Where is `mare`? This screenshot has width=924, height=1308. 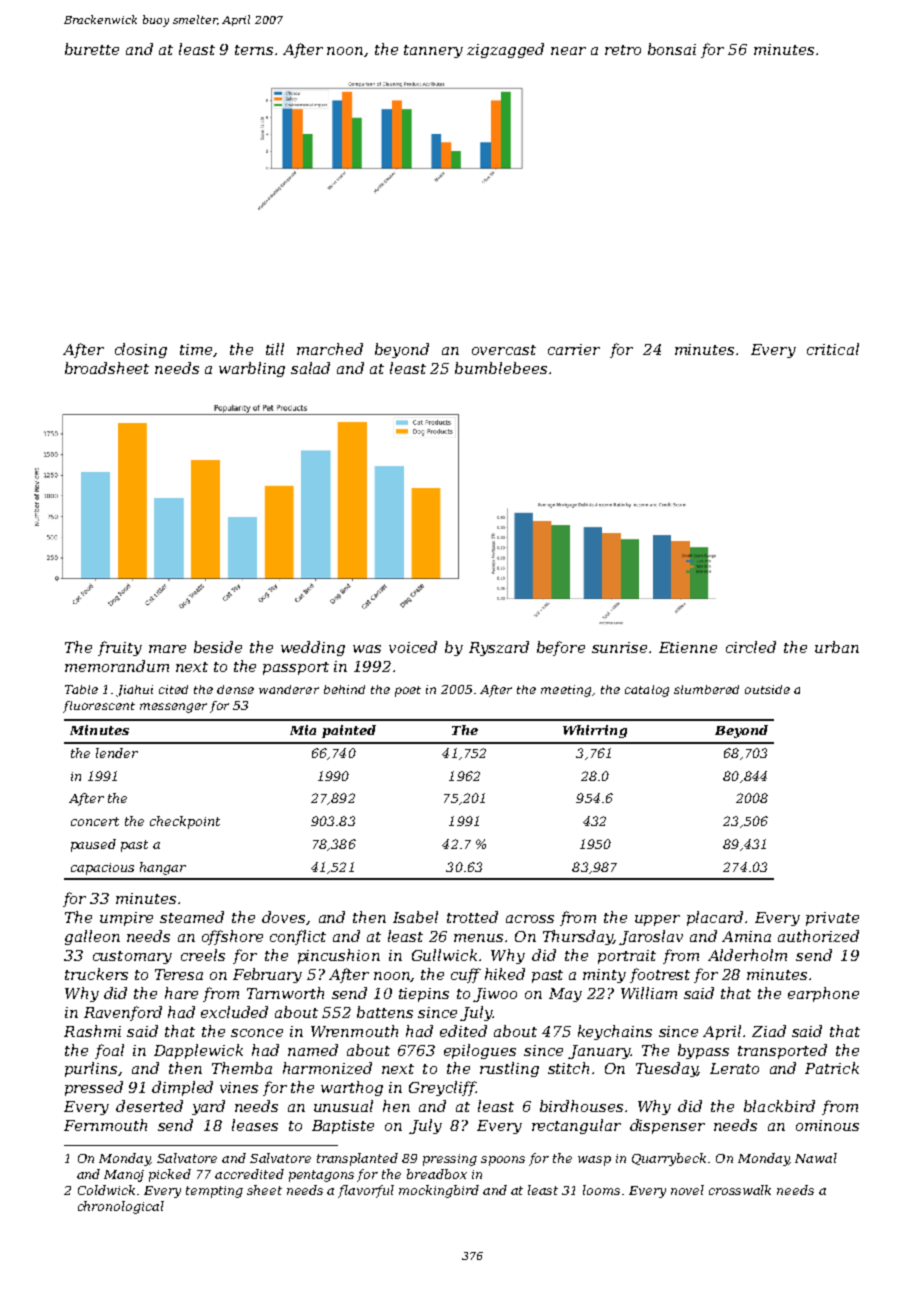 mare is located at coordinates (167, 649).
